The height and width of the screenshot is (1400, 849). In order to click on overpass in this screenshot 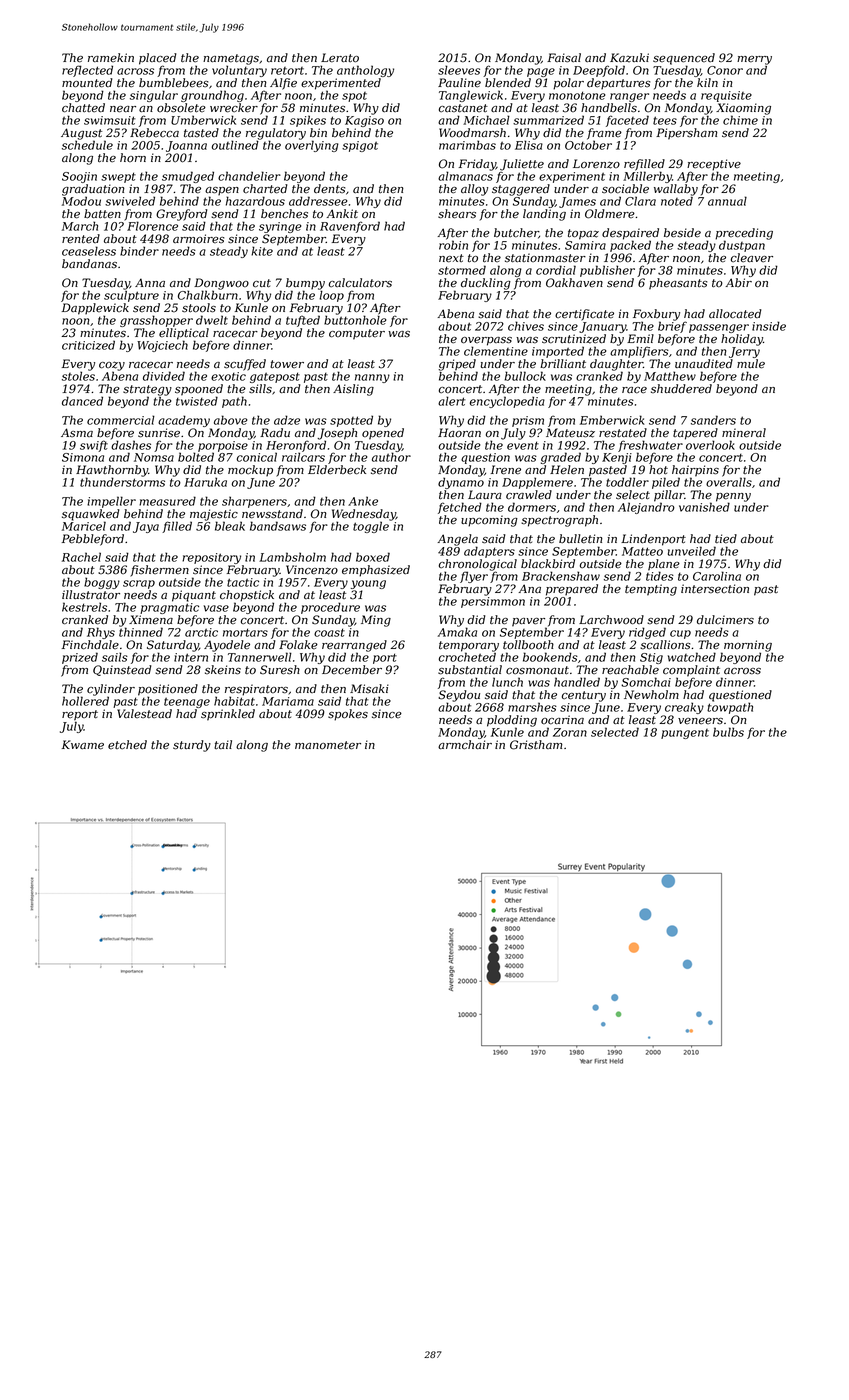, I will do `click(486, 341)`.
